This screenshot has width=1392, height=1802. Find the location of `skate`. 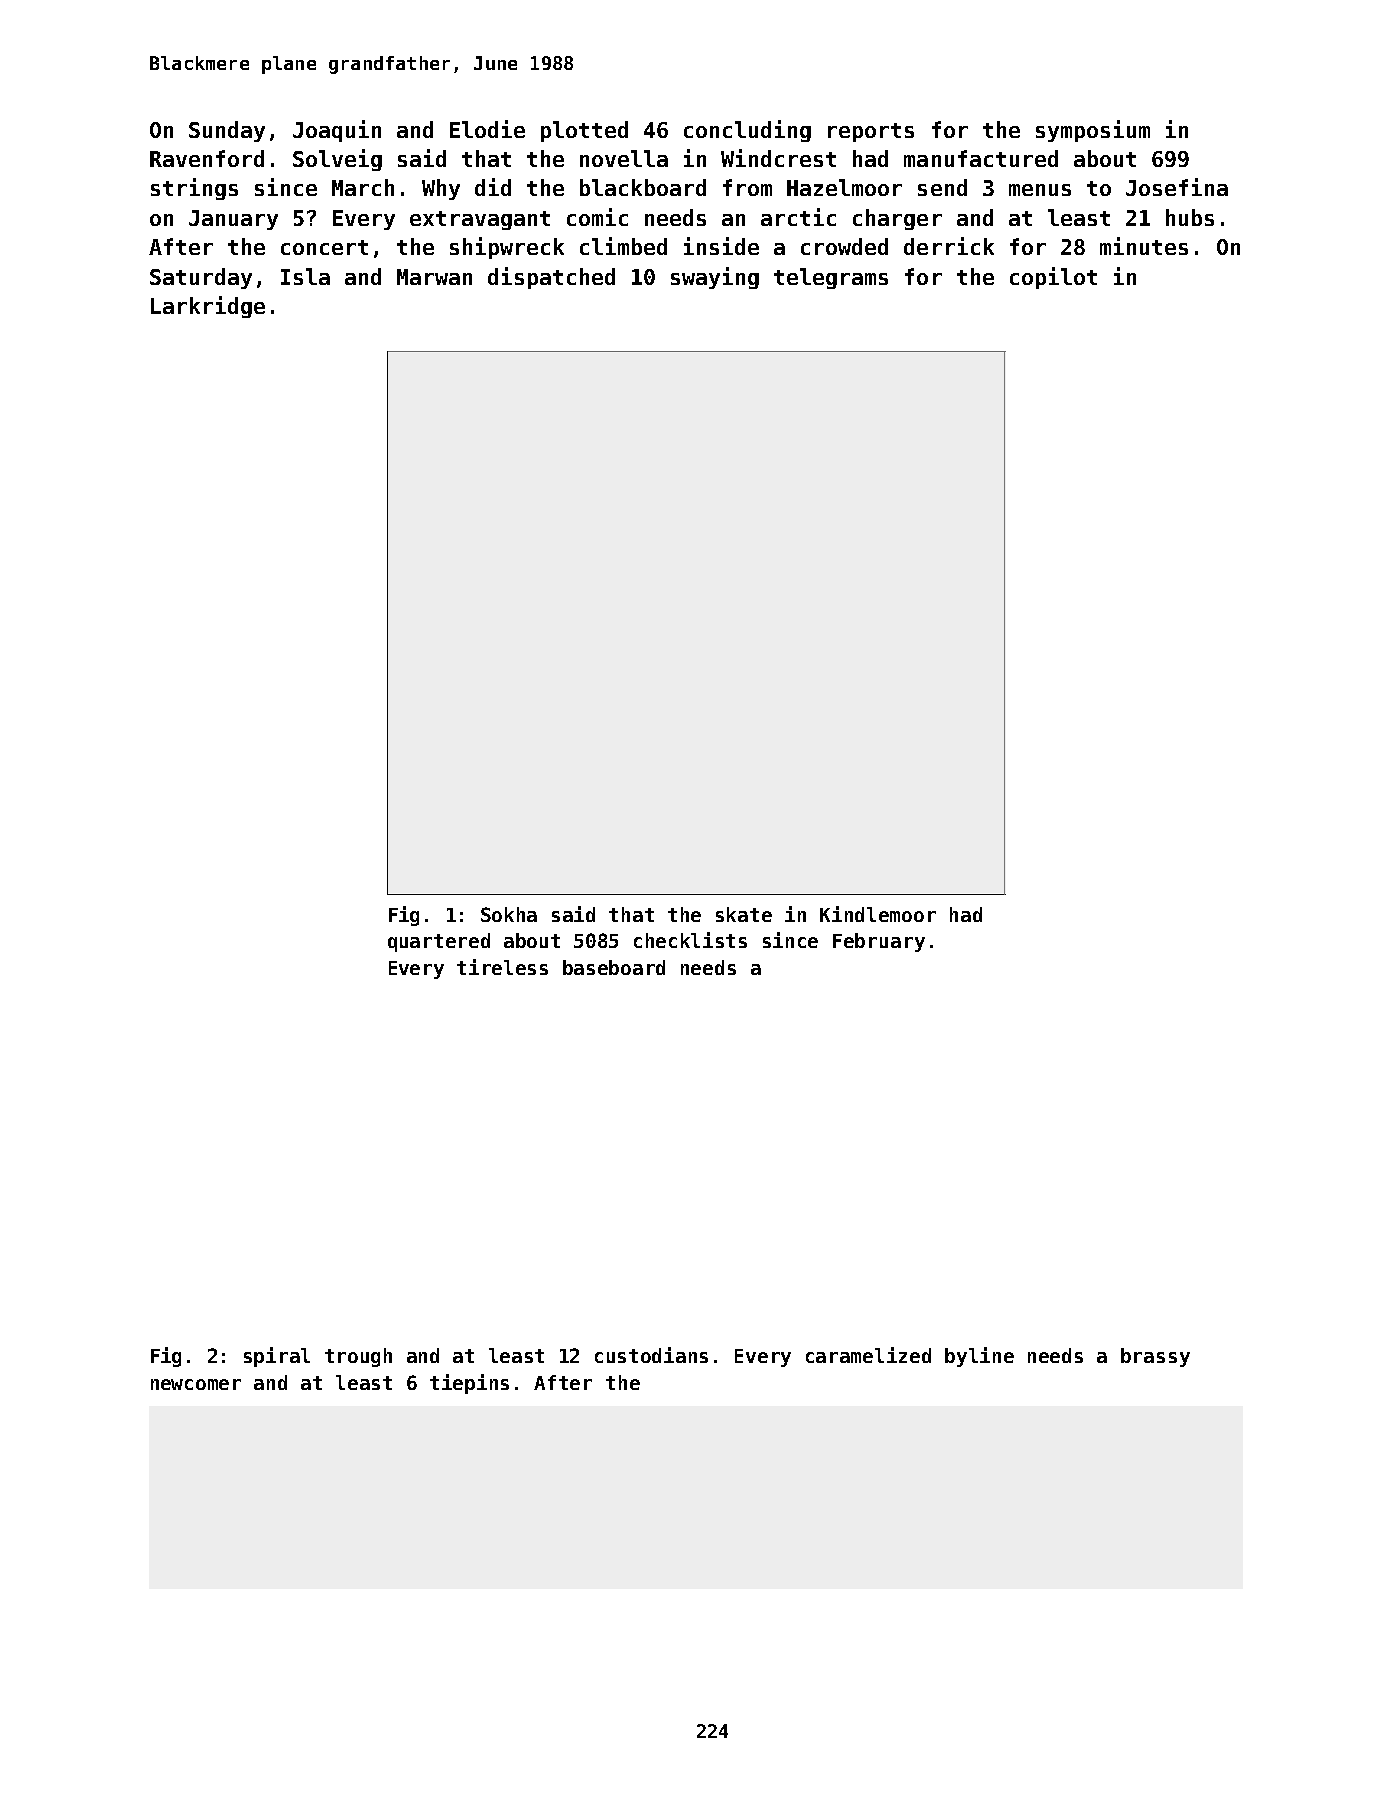

skate is located at coordinates (744, 914).
